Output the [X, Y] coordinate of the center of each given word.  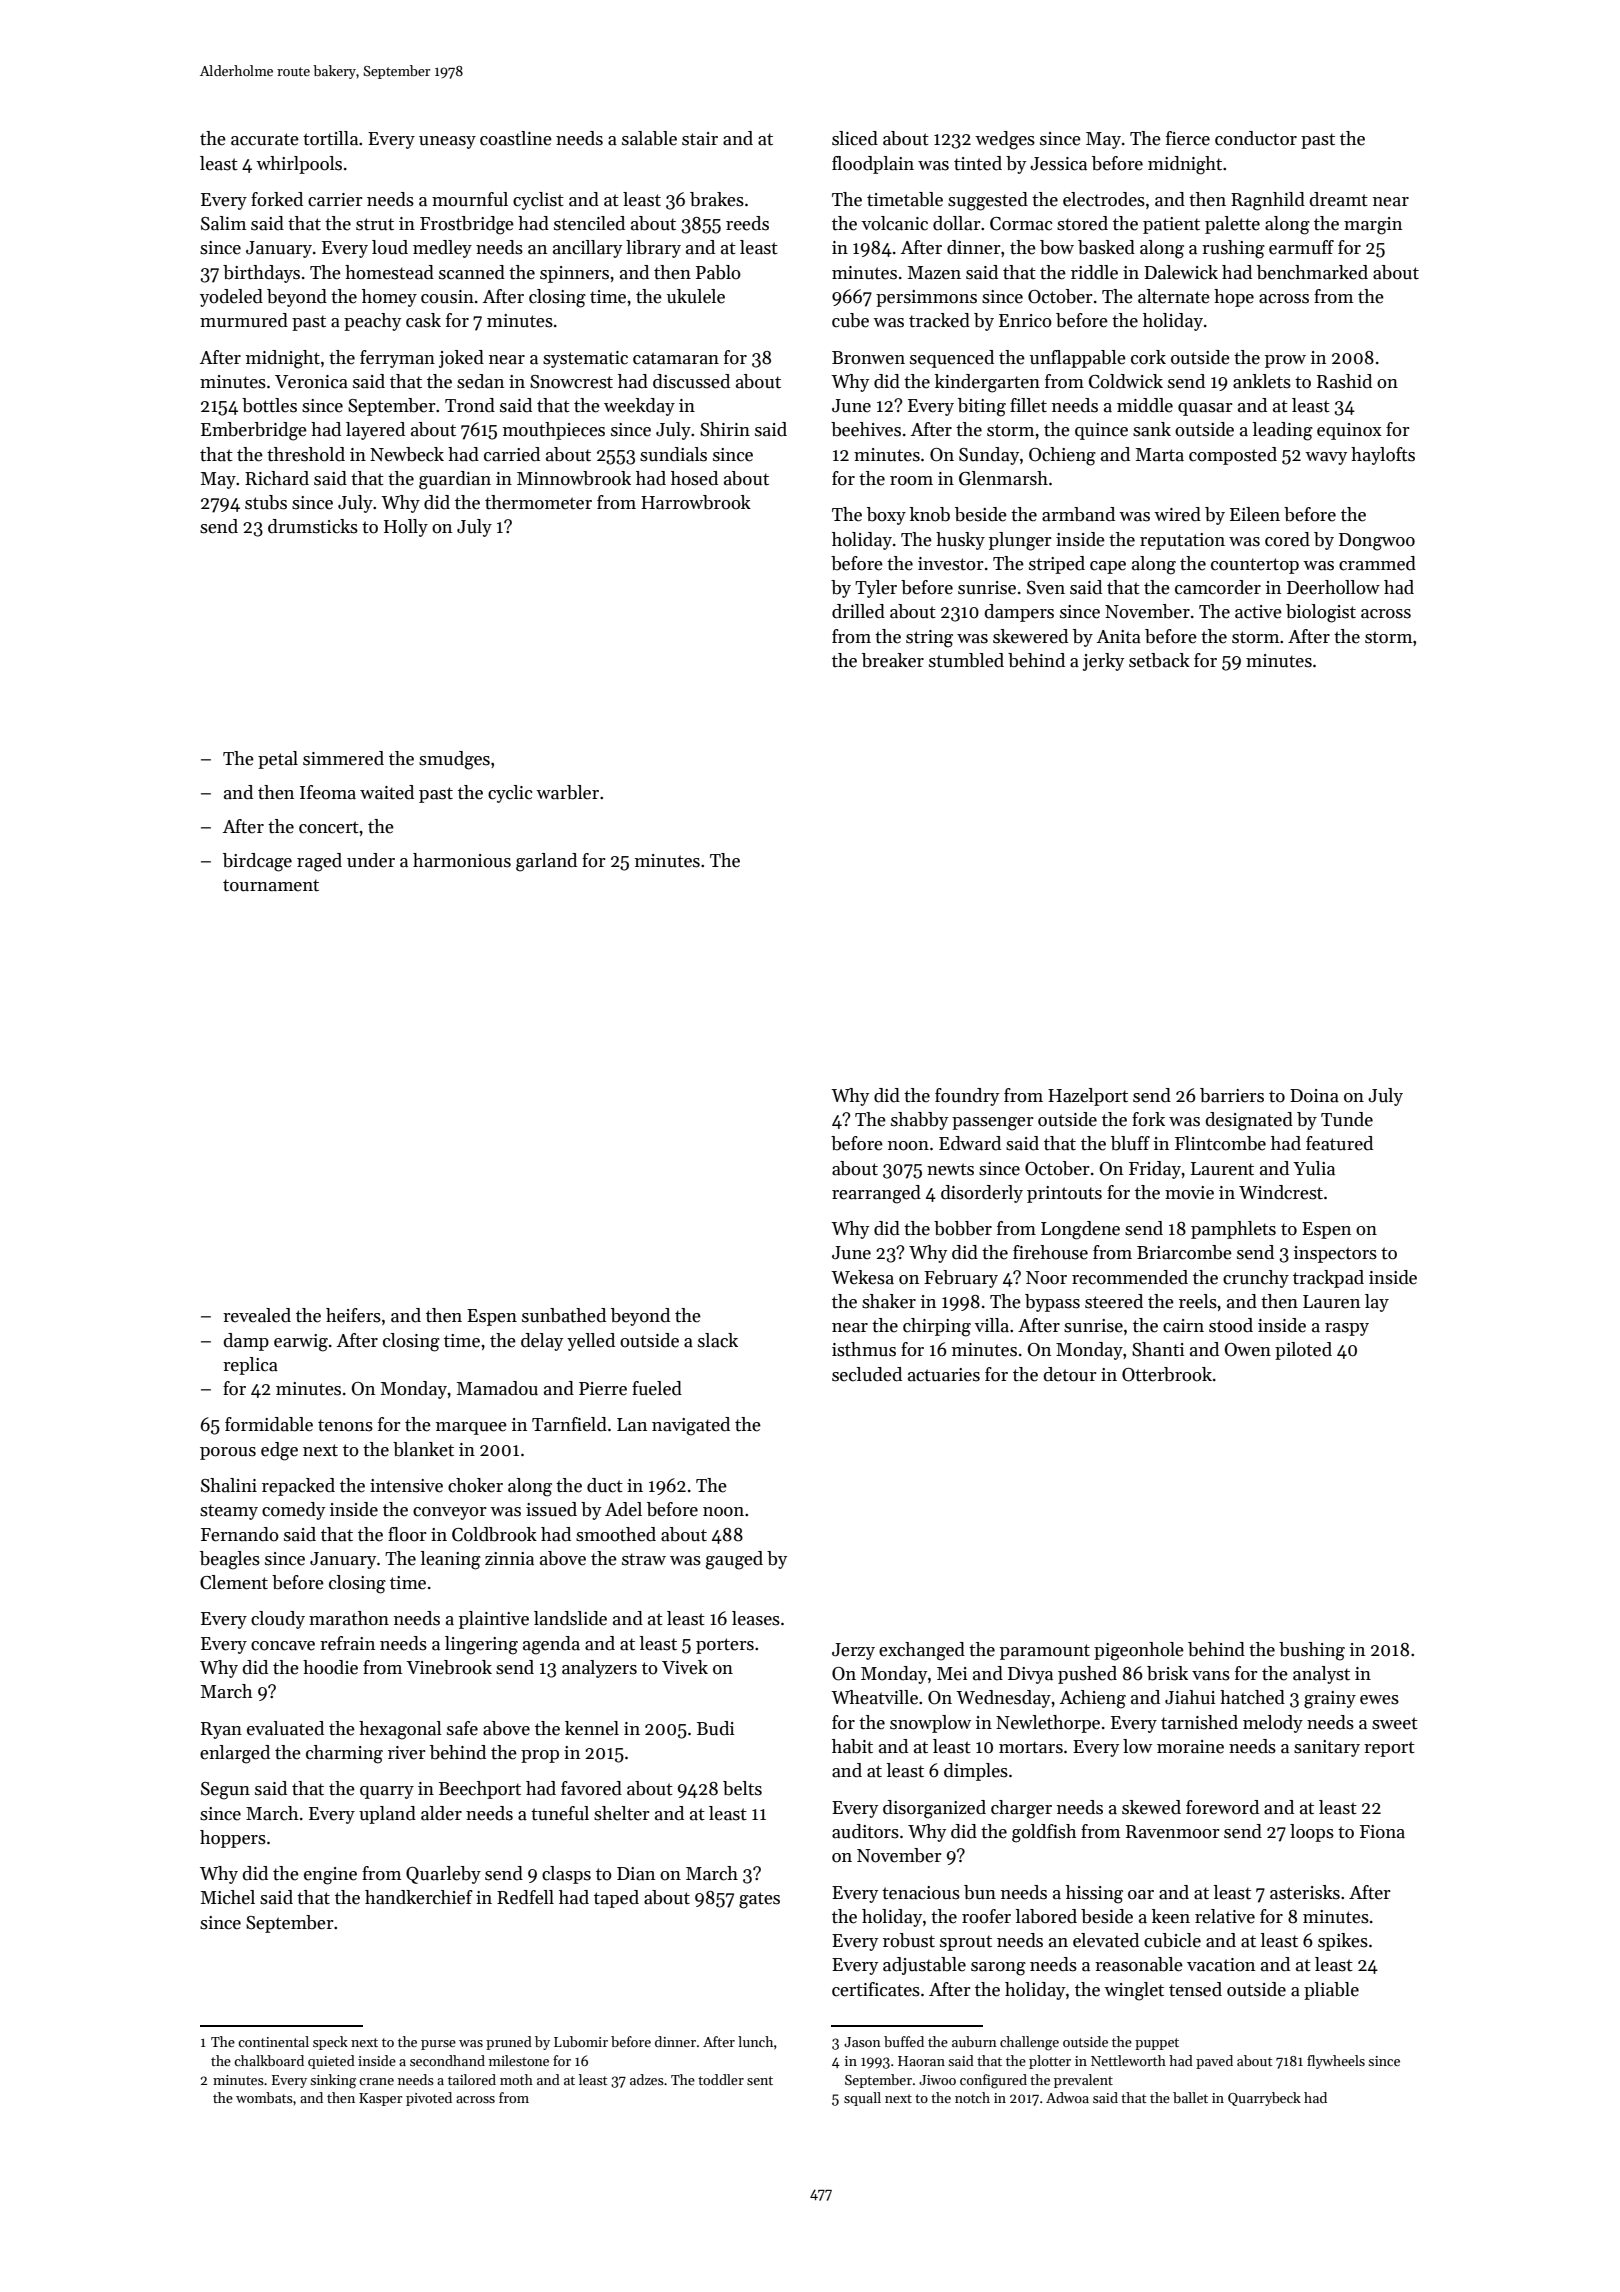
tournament [271, 885]
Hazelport [1088, 1097]
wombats [264, 2097]
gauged [734, 1560]
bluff [1130, 1143]
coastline [516, 138]
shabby [919, 1121]
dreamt [1338, 199]
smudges [454, 760]
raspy [1347, 1329]
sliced [855, 138]
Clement [234, 1582]
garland [546, 862]
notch [972, 2097]
